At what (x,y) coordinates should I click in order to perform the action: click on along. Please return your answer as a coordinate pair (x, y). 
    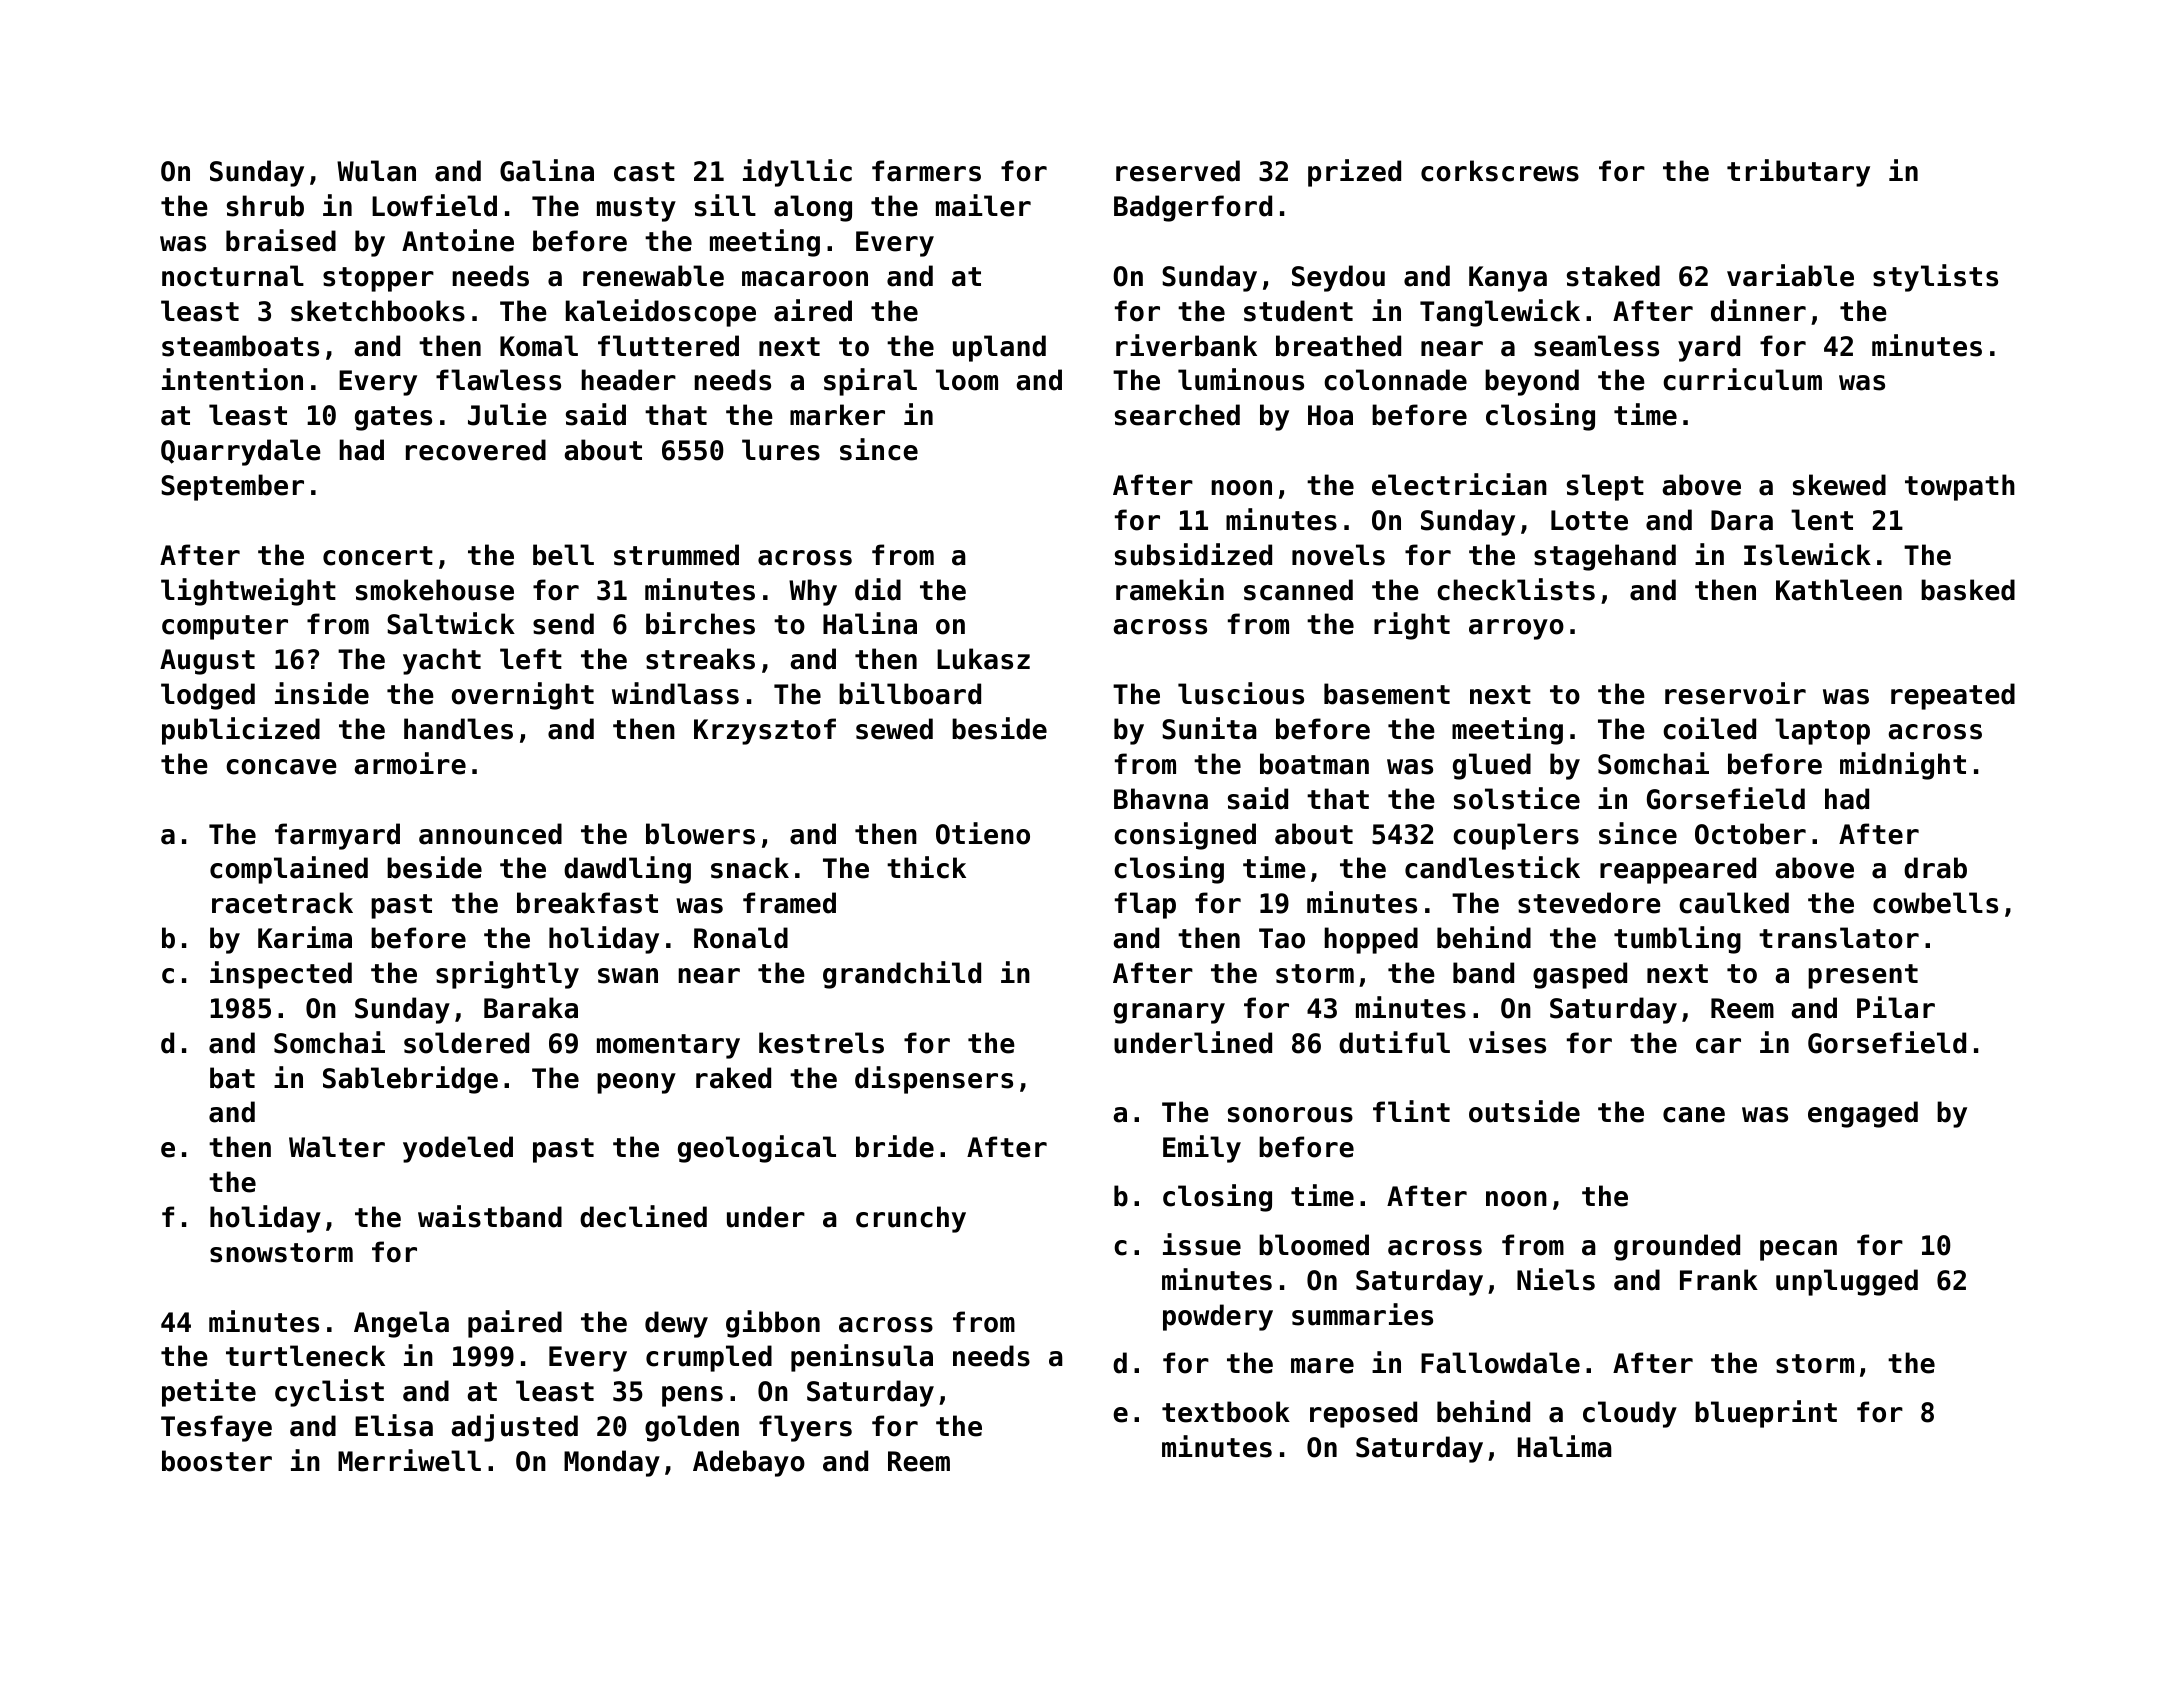
    Looking at the image, I should click on (813, 208).
